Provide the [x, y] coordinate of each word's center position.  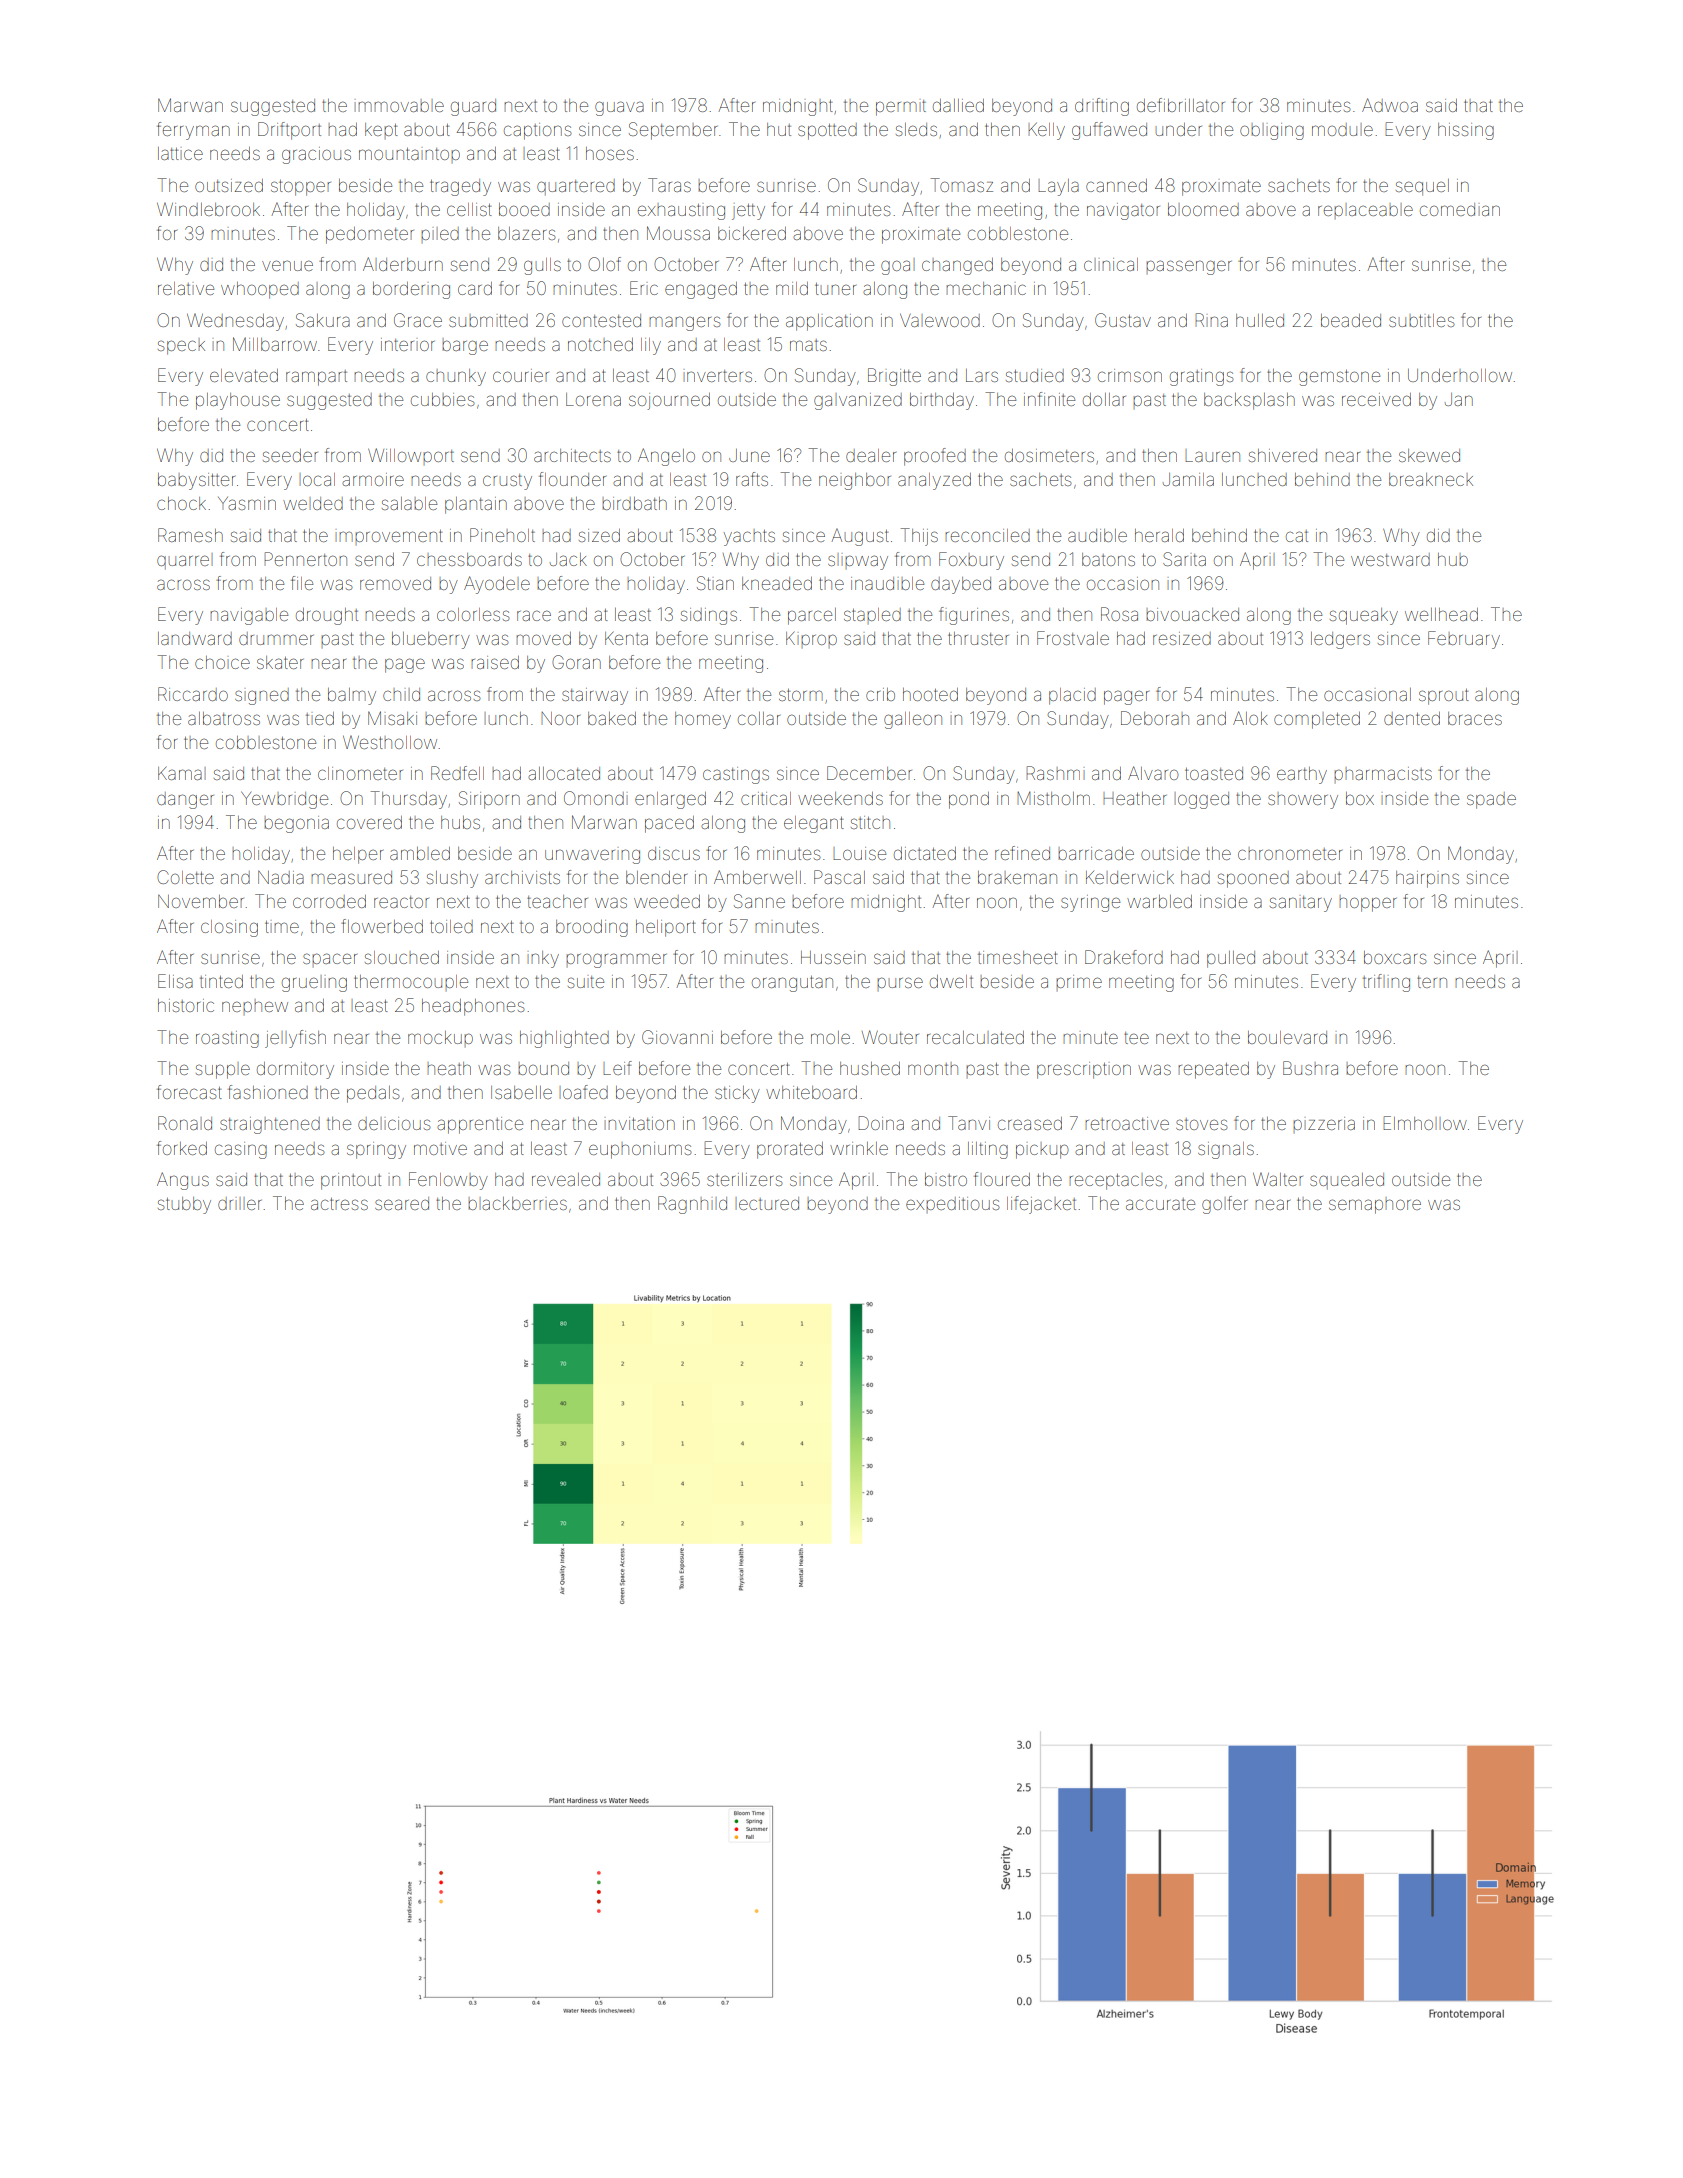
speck [181, 347]
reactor [401, 902]
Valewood [940, 320]
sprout [1444, 697]
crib [880, 694]
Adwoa [1390, 105]
